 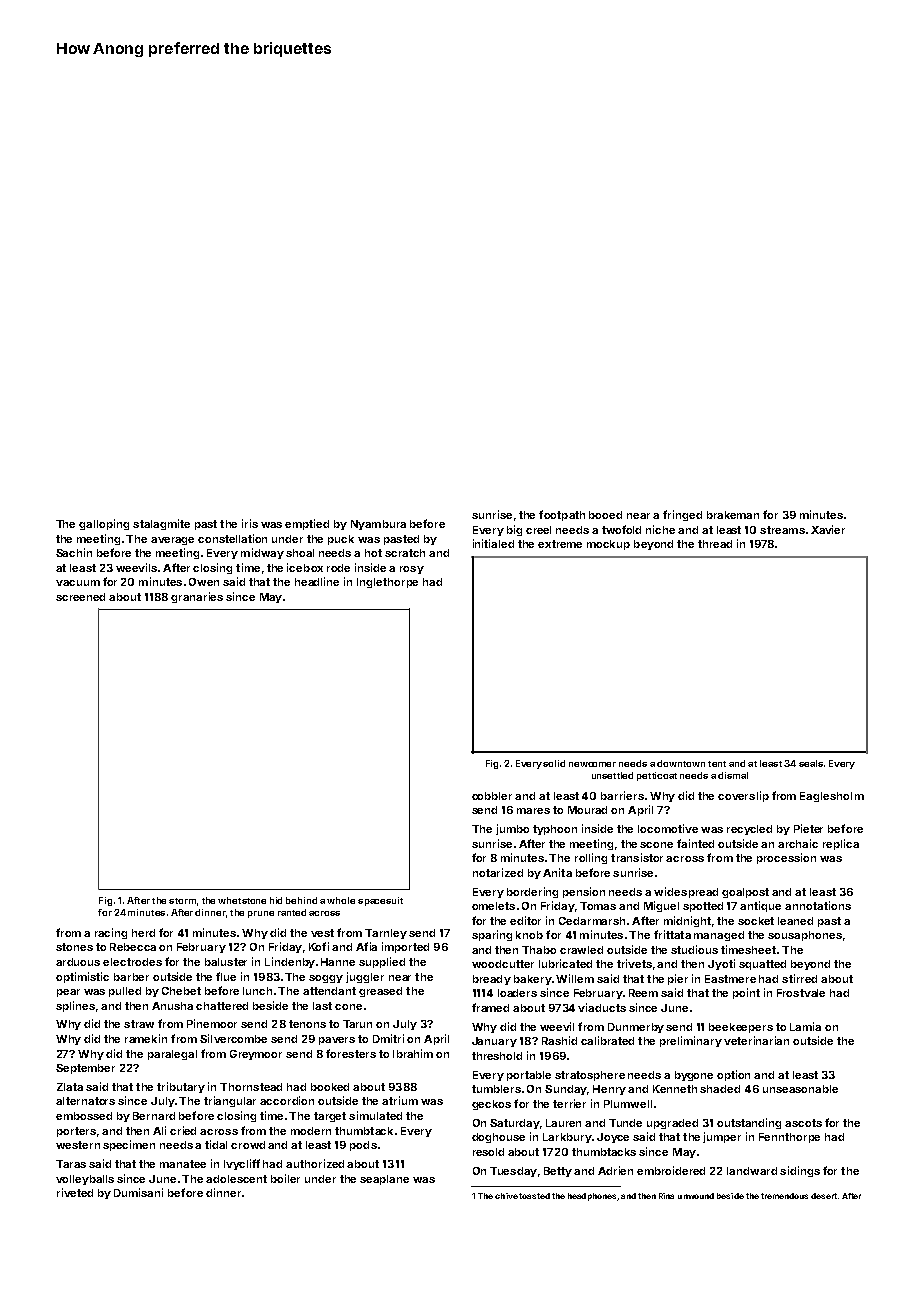 What do you see at coordinates (380, 992) in the screenshot?
I see `greased` at bounding box center [380, 992].
